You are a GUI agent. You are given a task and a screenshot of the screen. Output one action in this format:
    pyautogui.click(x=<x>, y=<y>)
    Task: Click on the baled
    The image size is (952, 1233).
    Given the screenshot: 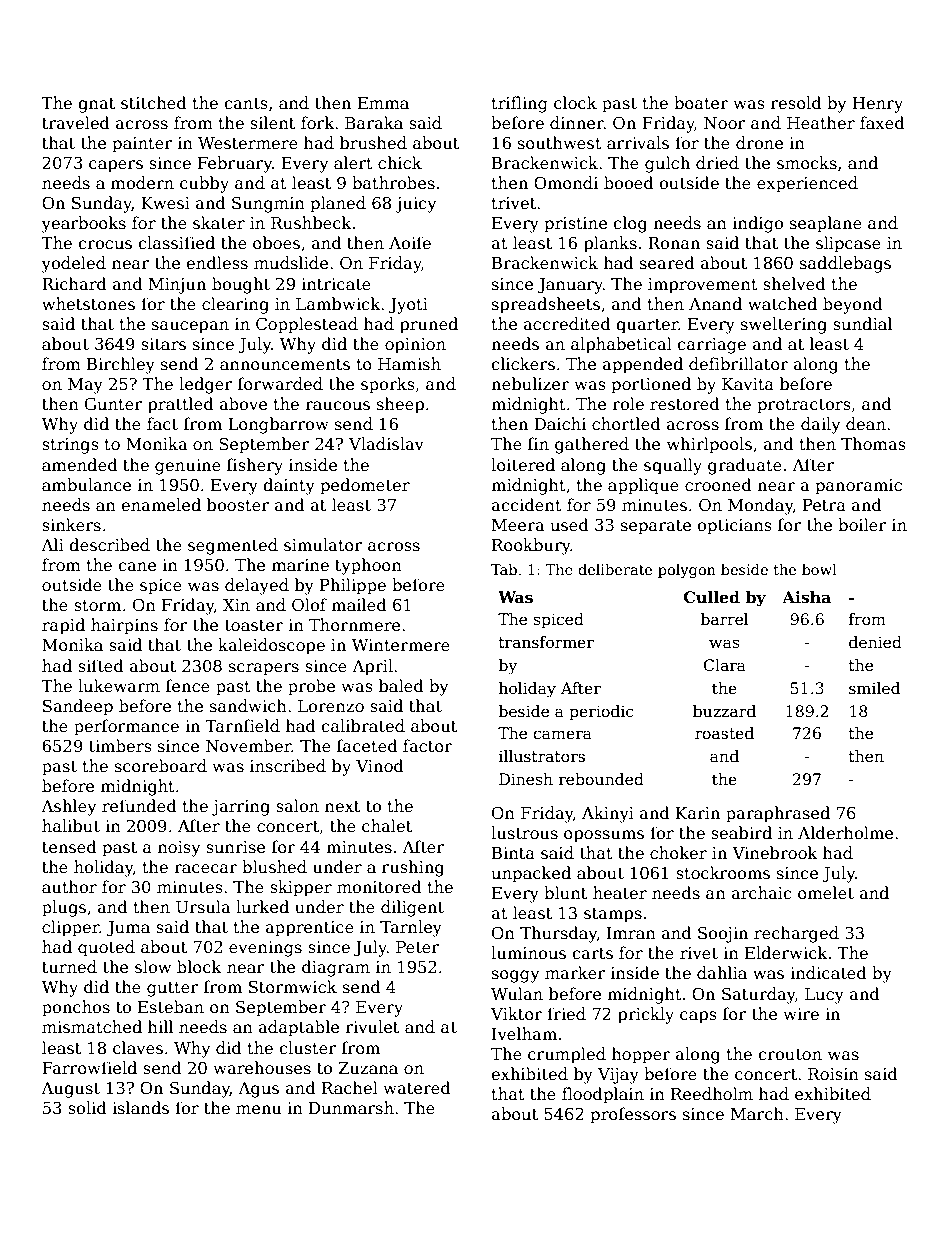 What is the action you would take?
    pyautogui.click(x=401, y=686)
